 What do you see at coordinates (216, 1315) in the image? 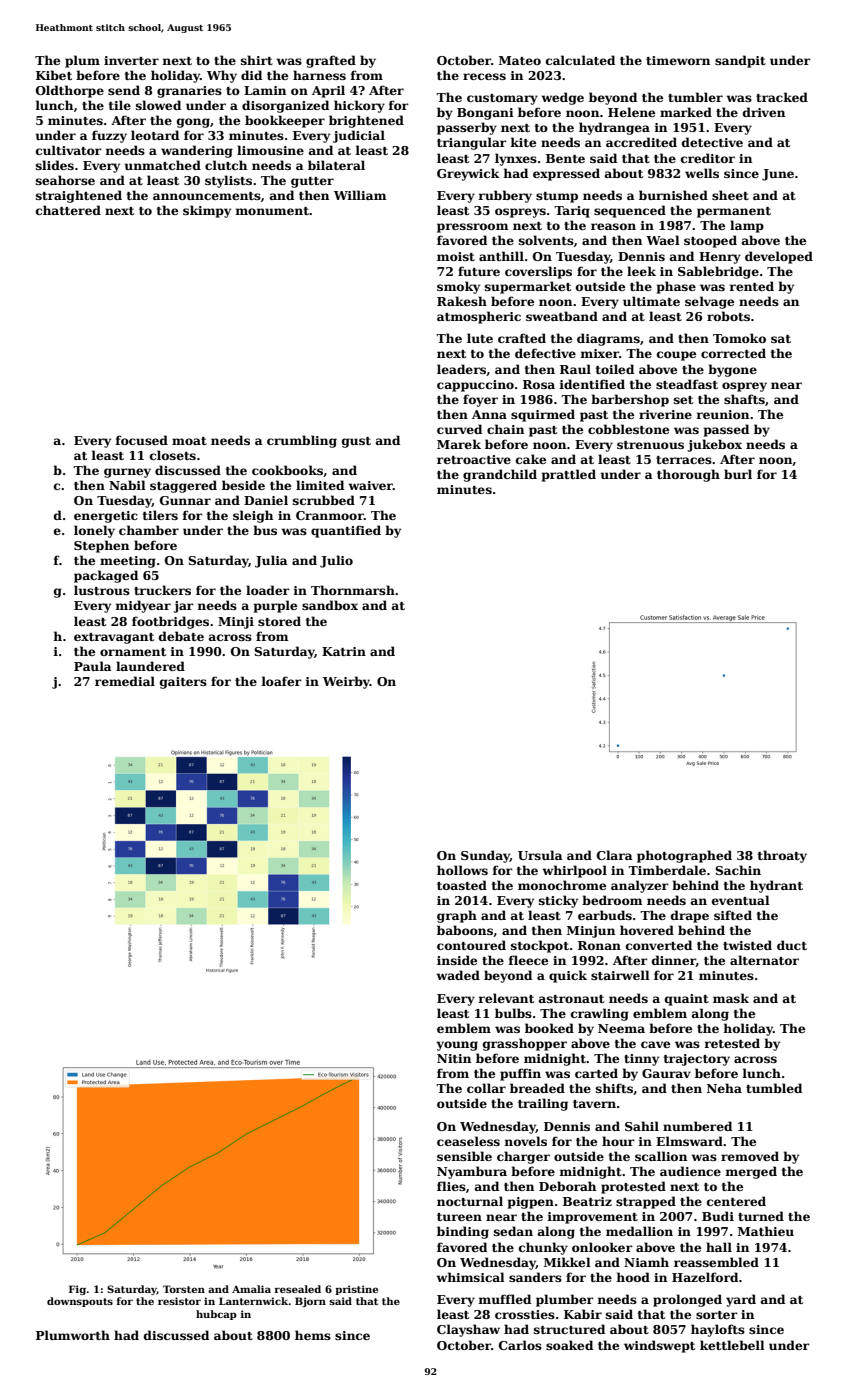
I see `hubcap` at bounding box center [216, 1315].
